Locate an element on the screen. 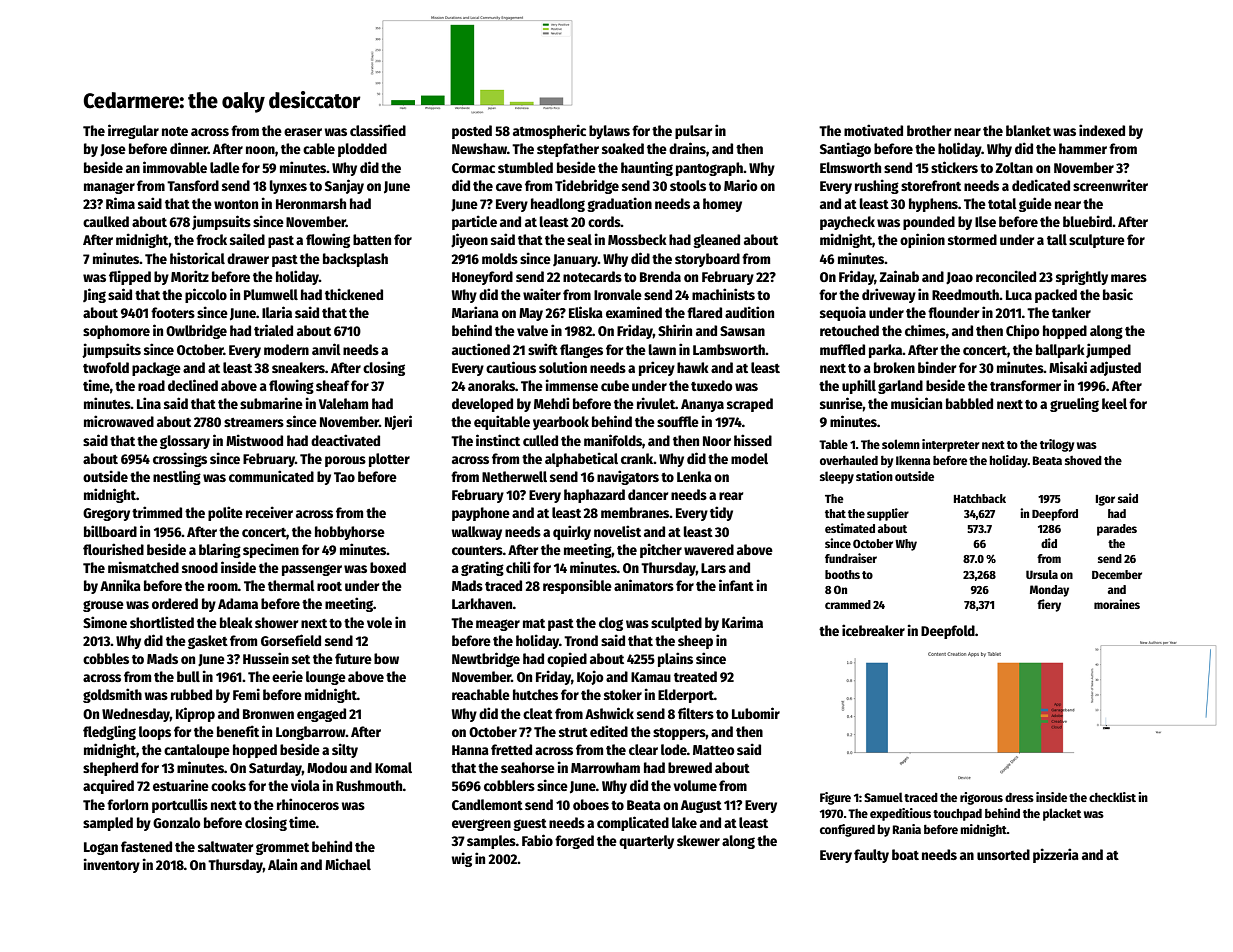  meager is located at coordinates (498, 625).
